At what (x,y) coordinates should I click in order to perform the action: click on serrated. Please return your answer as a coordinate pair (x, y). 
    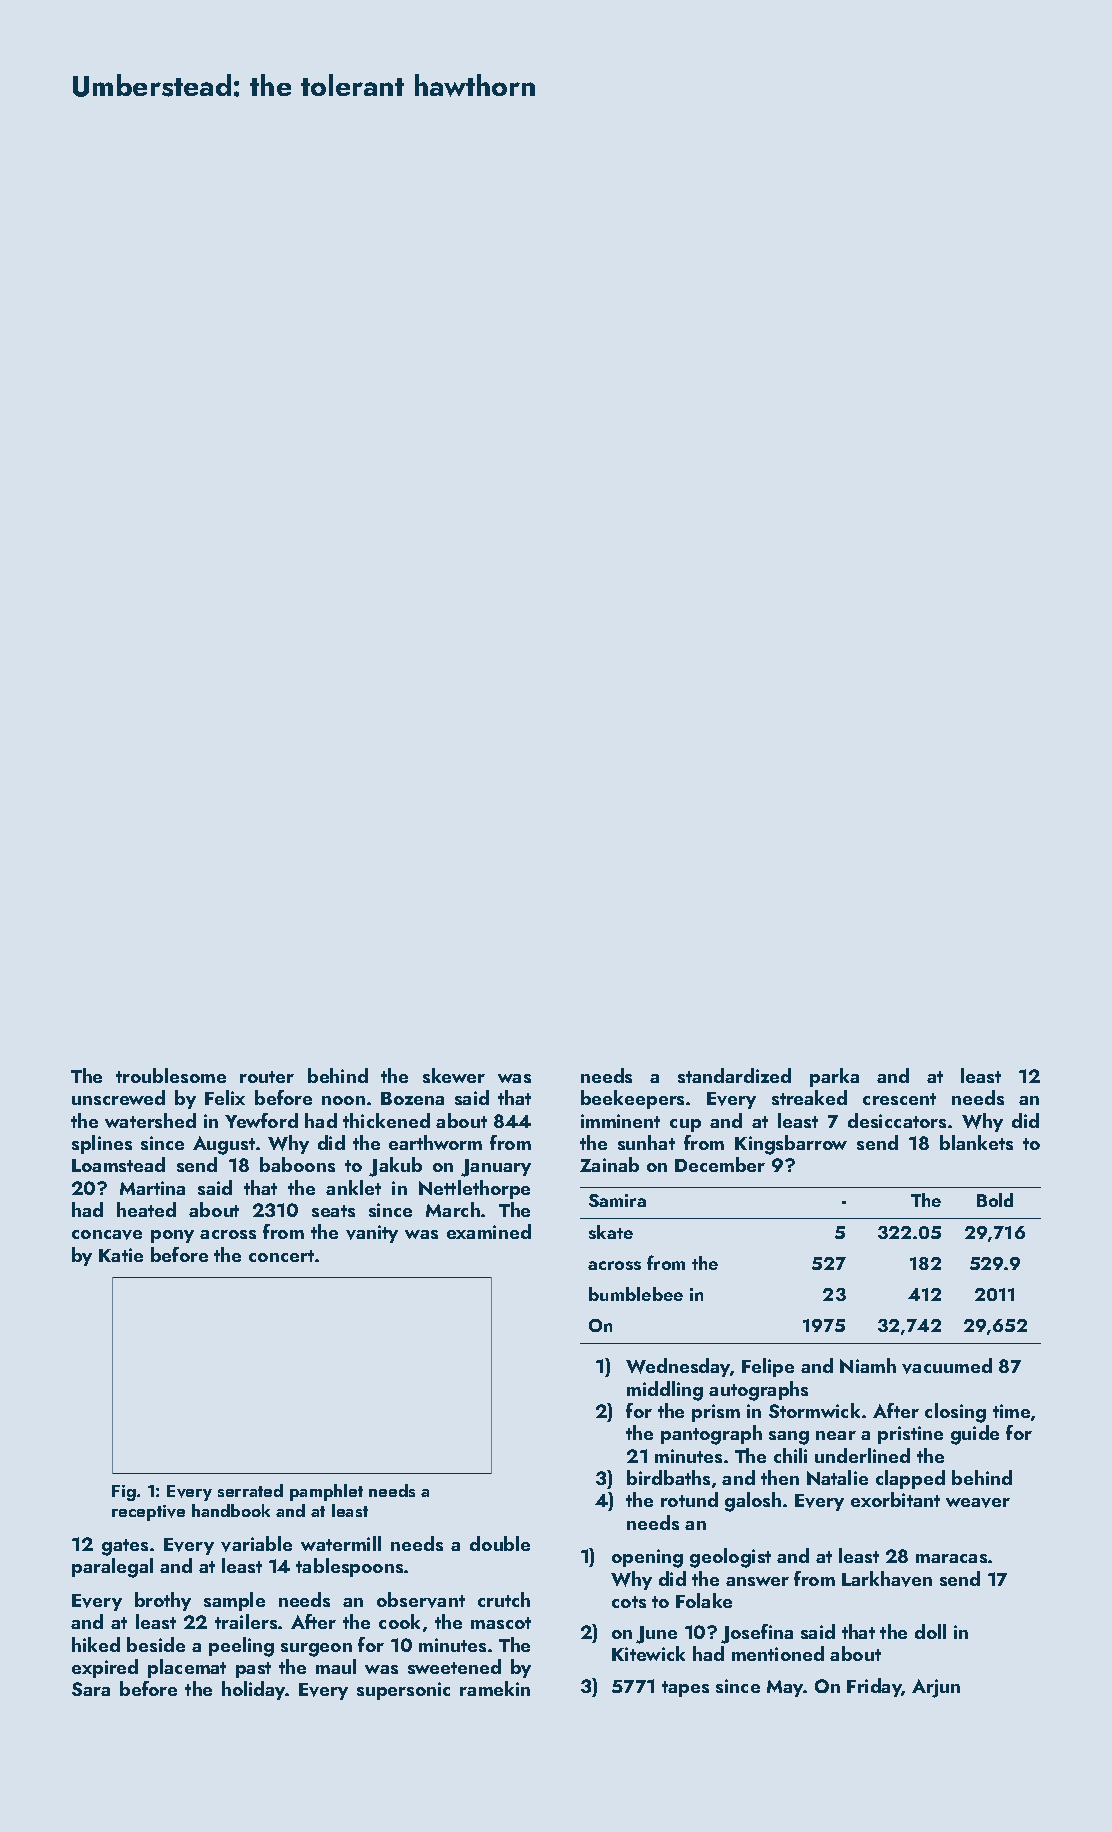
    Looking at the image, I should click on (250, 1490).
